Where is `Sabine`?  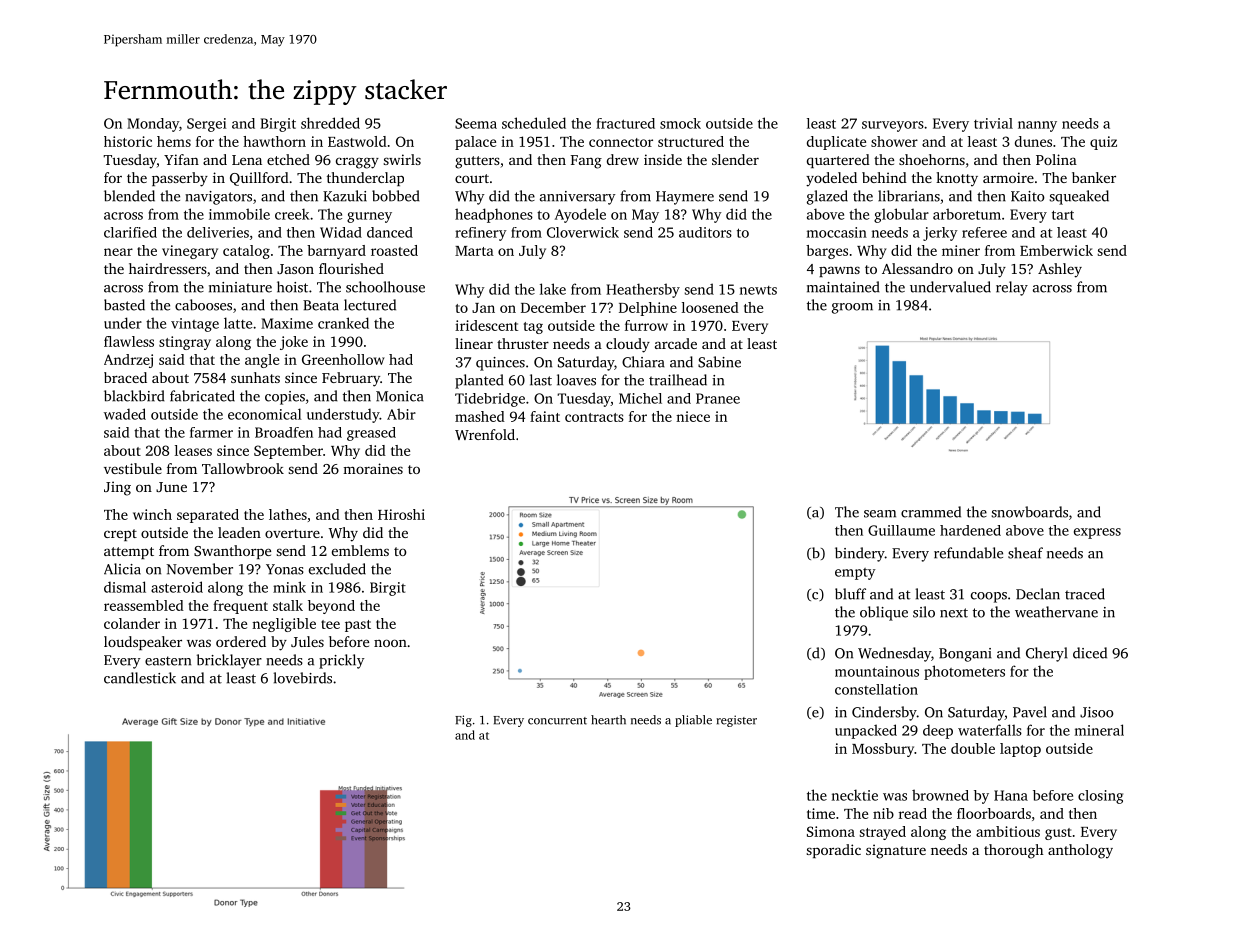 Sabine is located at coordinates (719, 362).
